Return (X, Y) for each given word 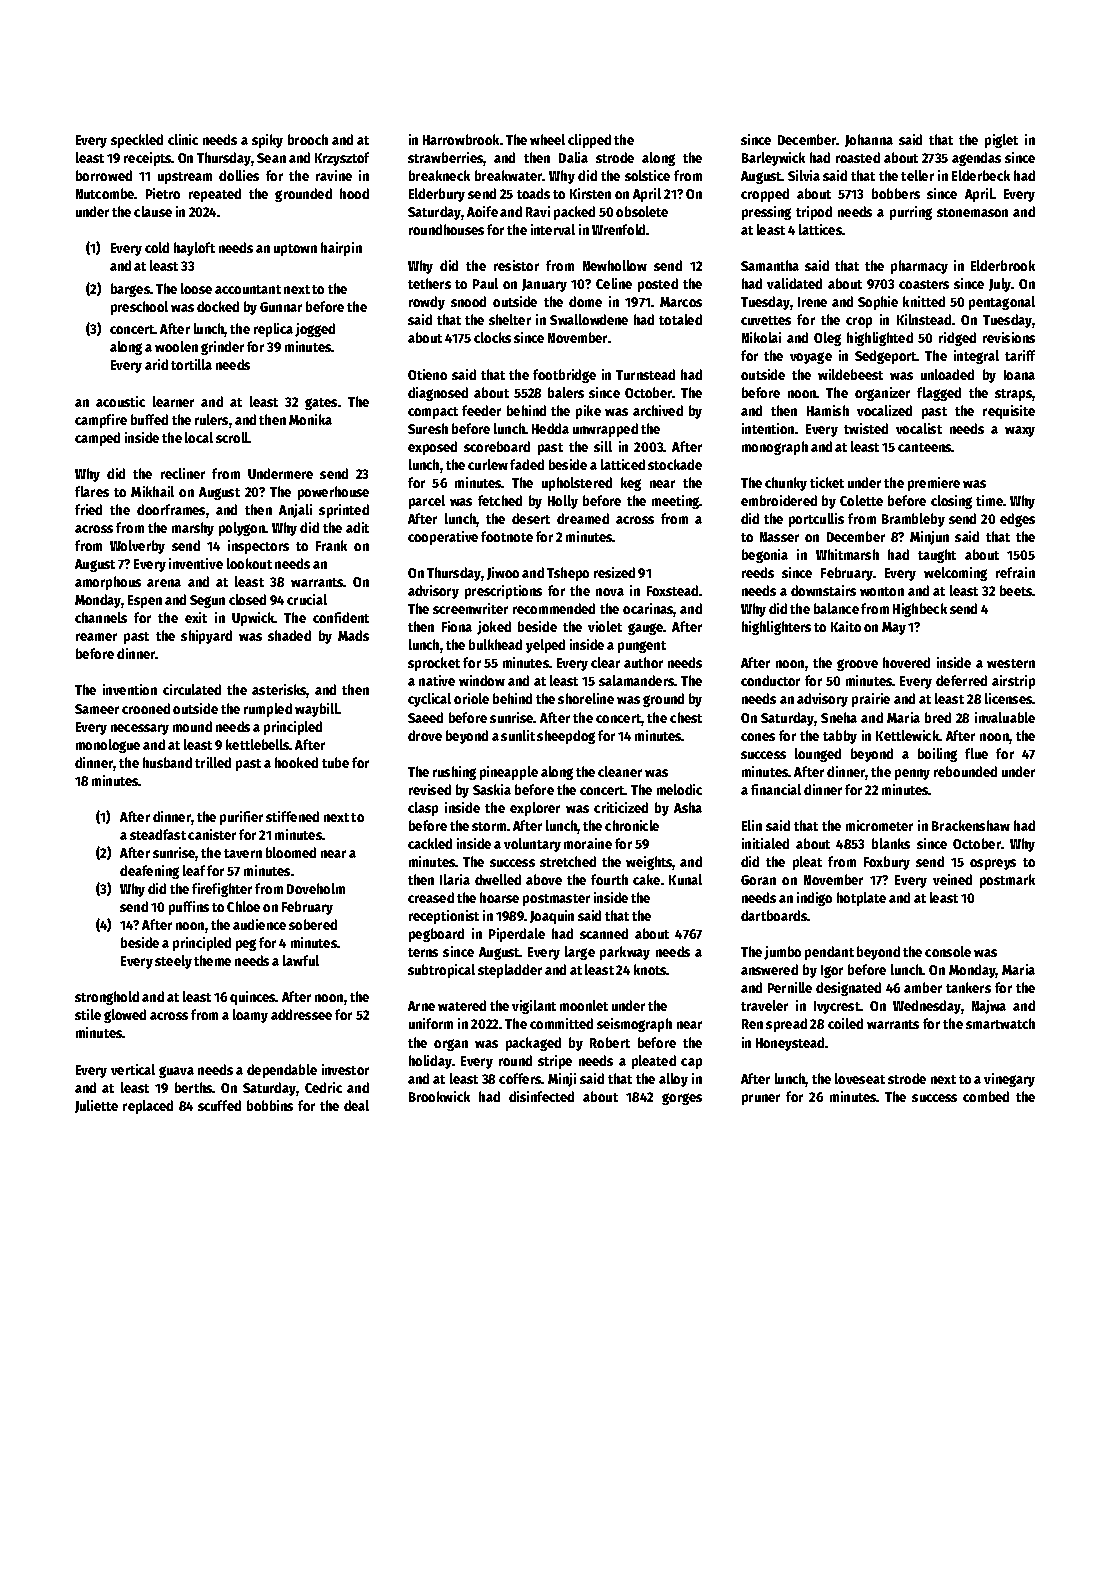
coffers (520, 1078)
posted (658, 285)
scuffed (219, 1105)
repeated (215, 195)
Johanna (869, 140)
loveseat (860, 1078)
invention (130, 689)
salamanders (636, 680)
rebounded (965, 771)
